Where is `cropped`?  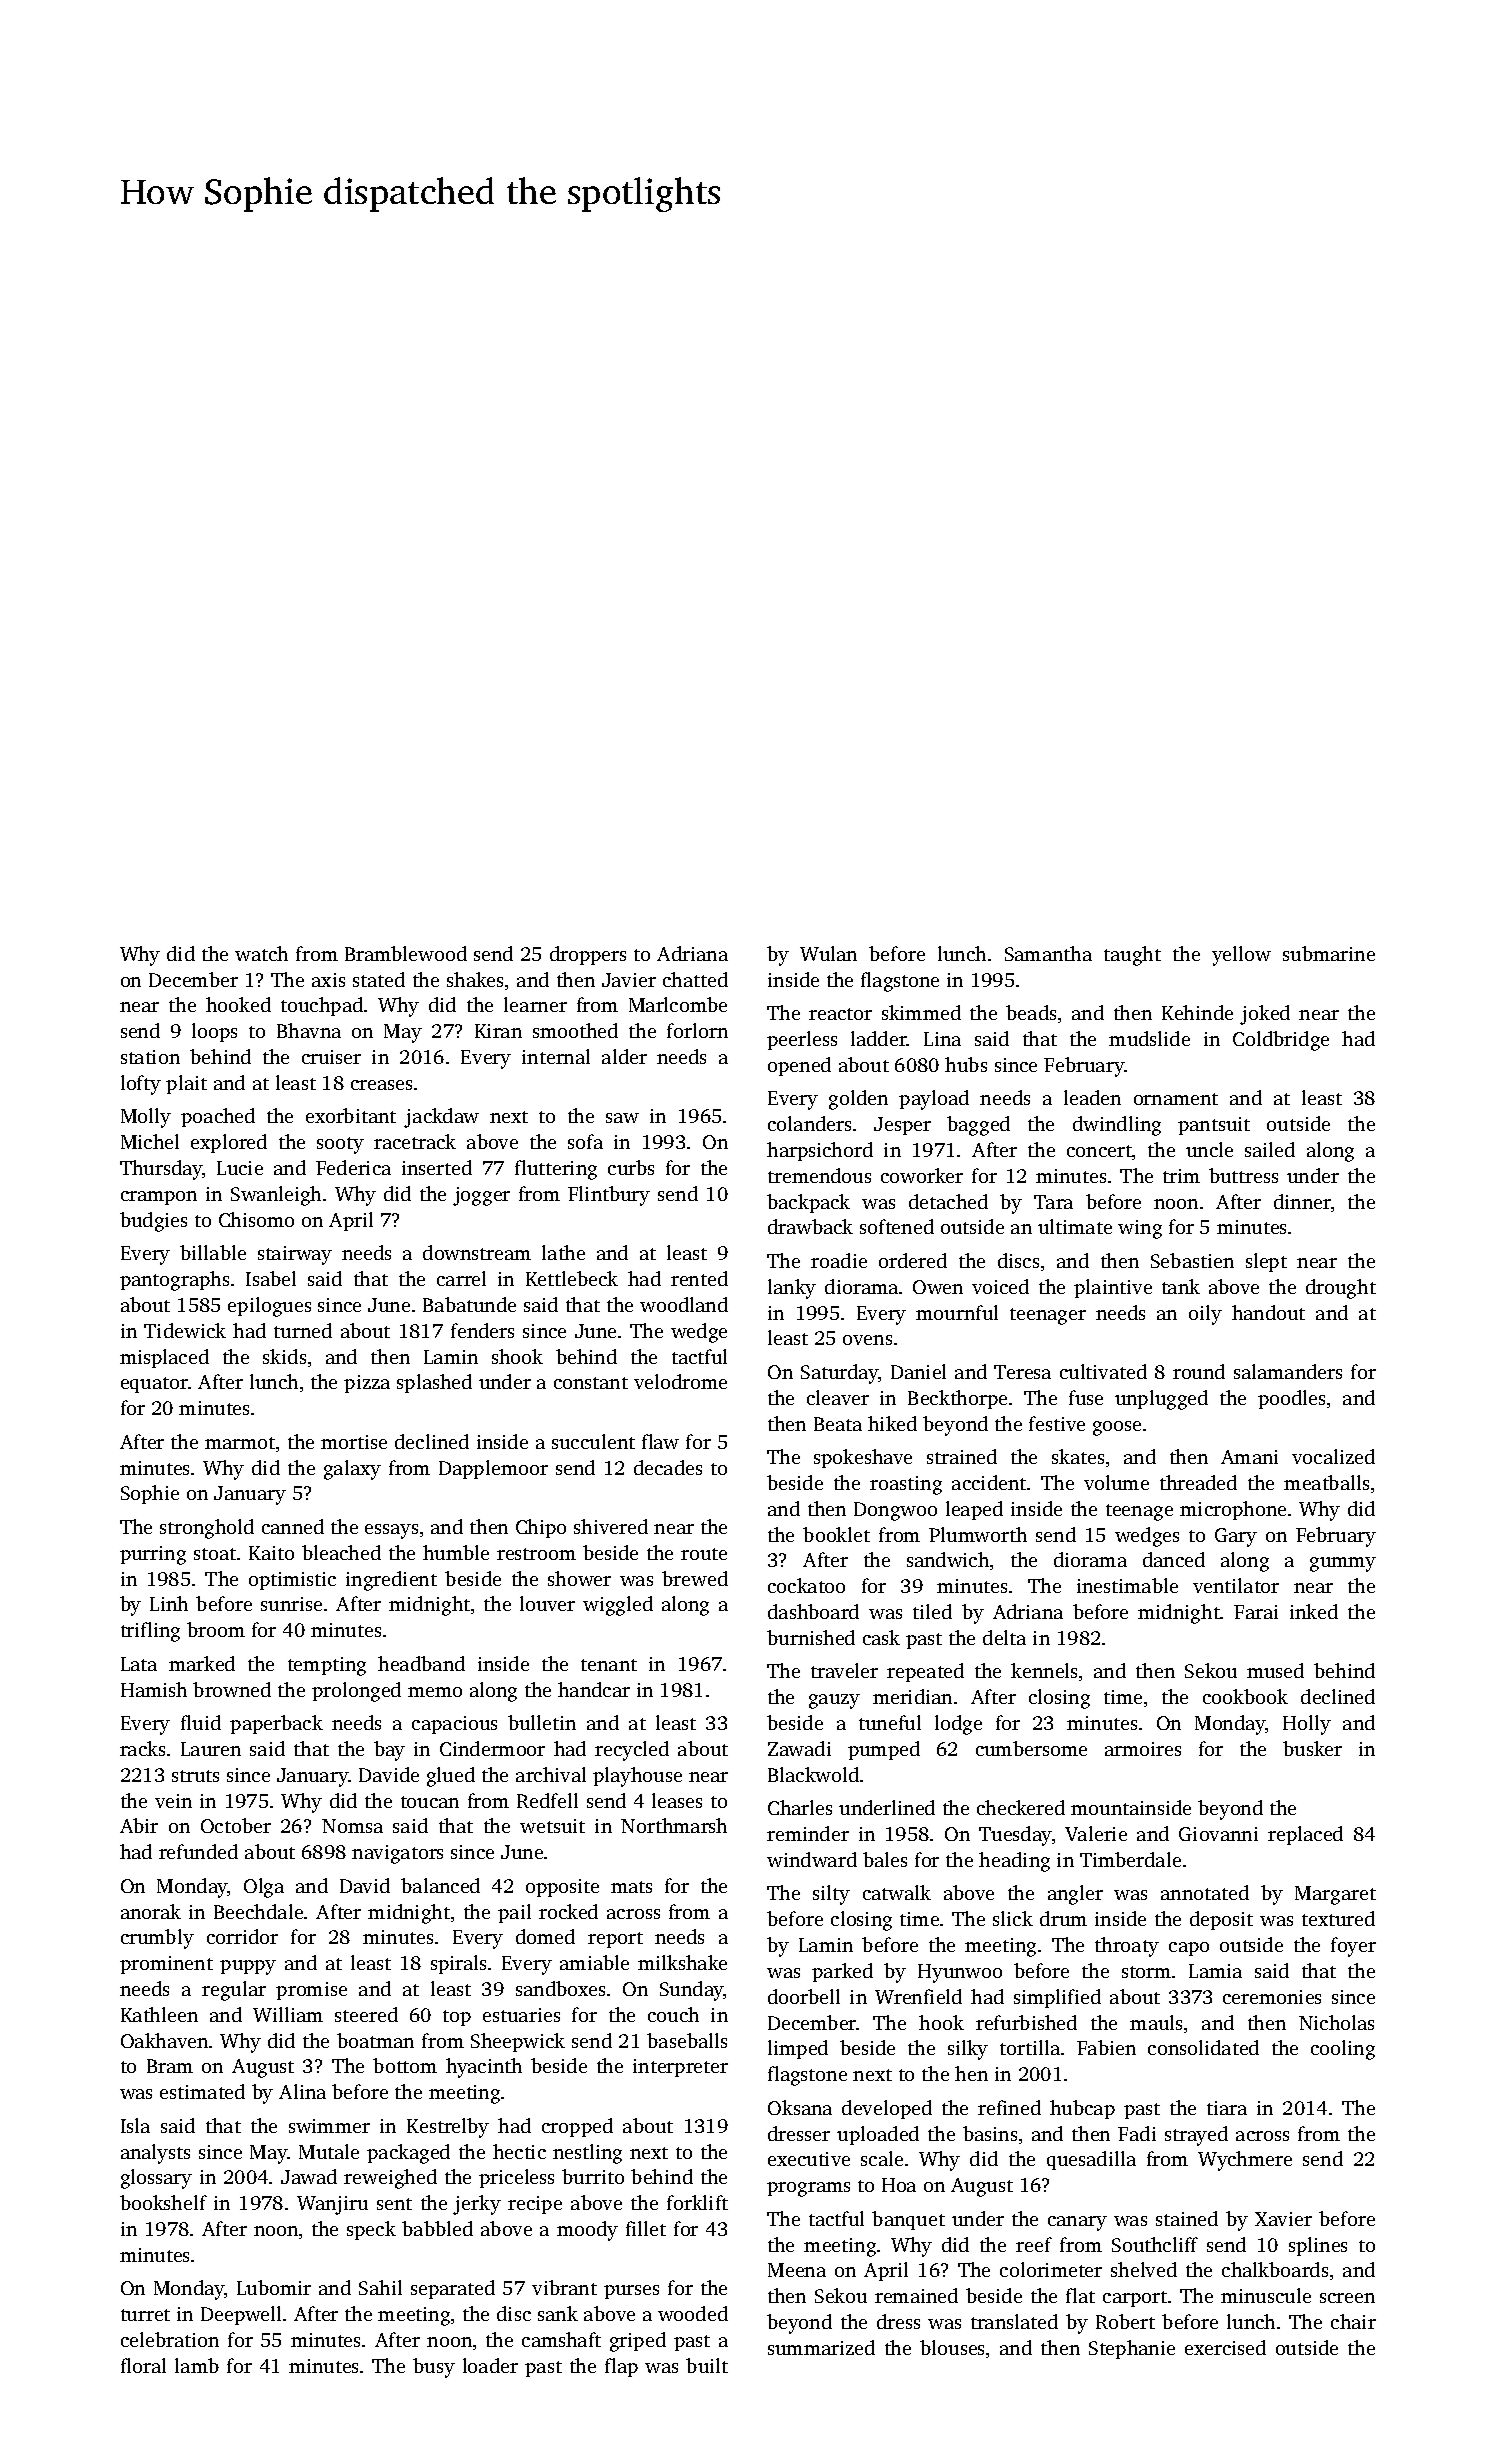 cropped is located at coordinates (577, 2127).
